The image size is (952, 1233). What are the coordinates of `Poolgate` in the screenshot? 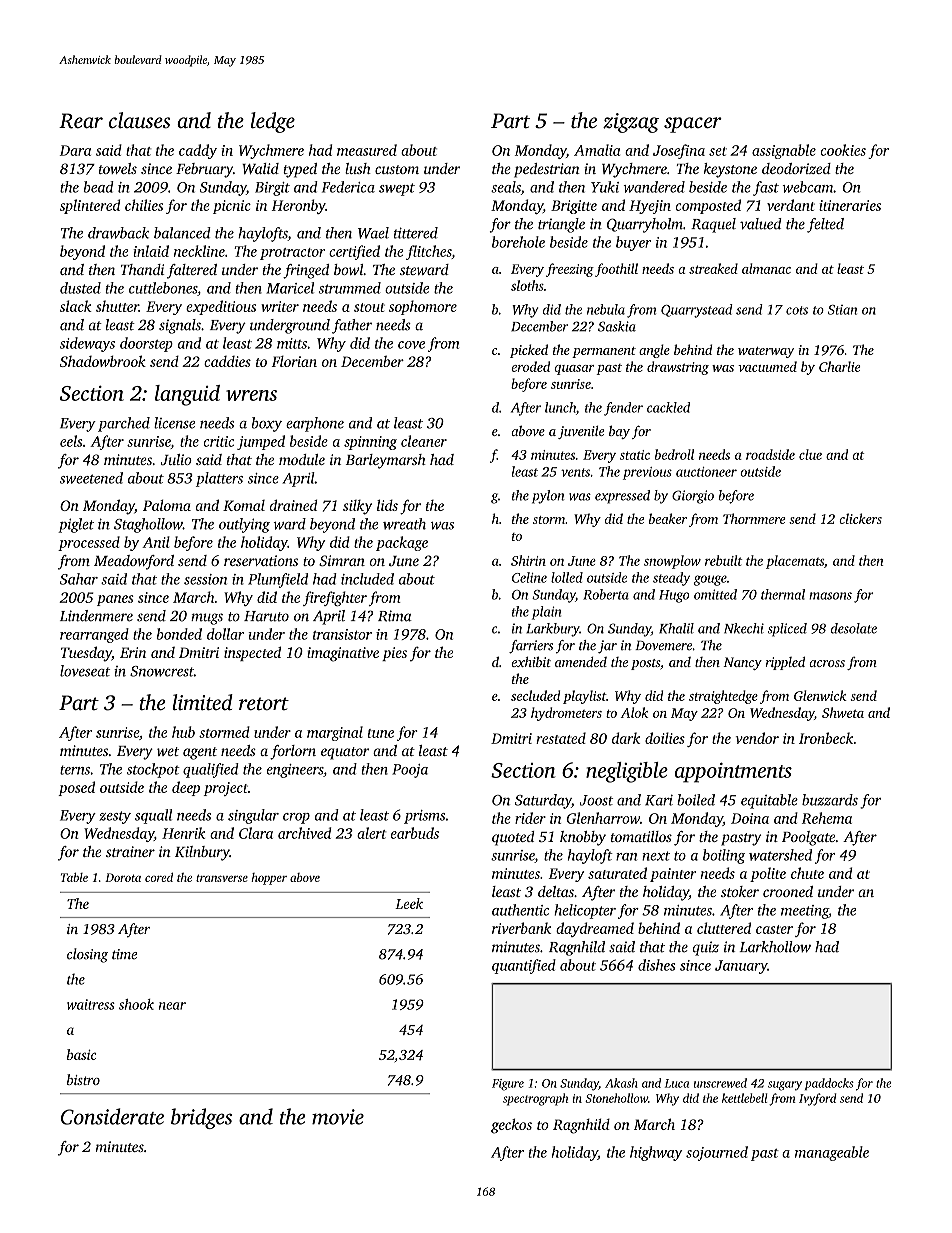 It's located at (808, 838).
